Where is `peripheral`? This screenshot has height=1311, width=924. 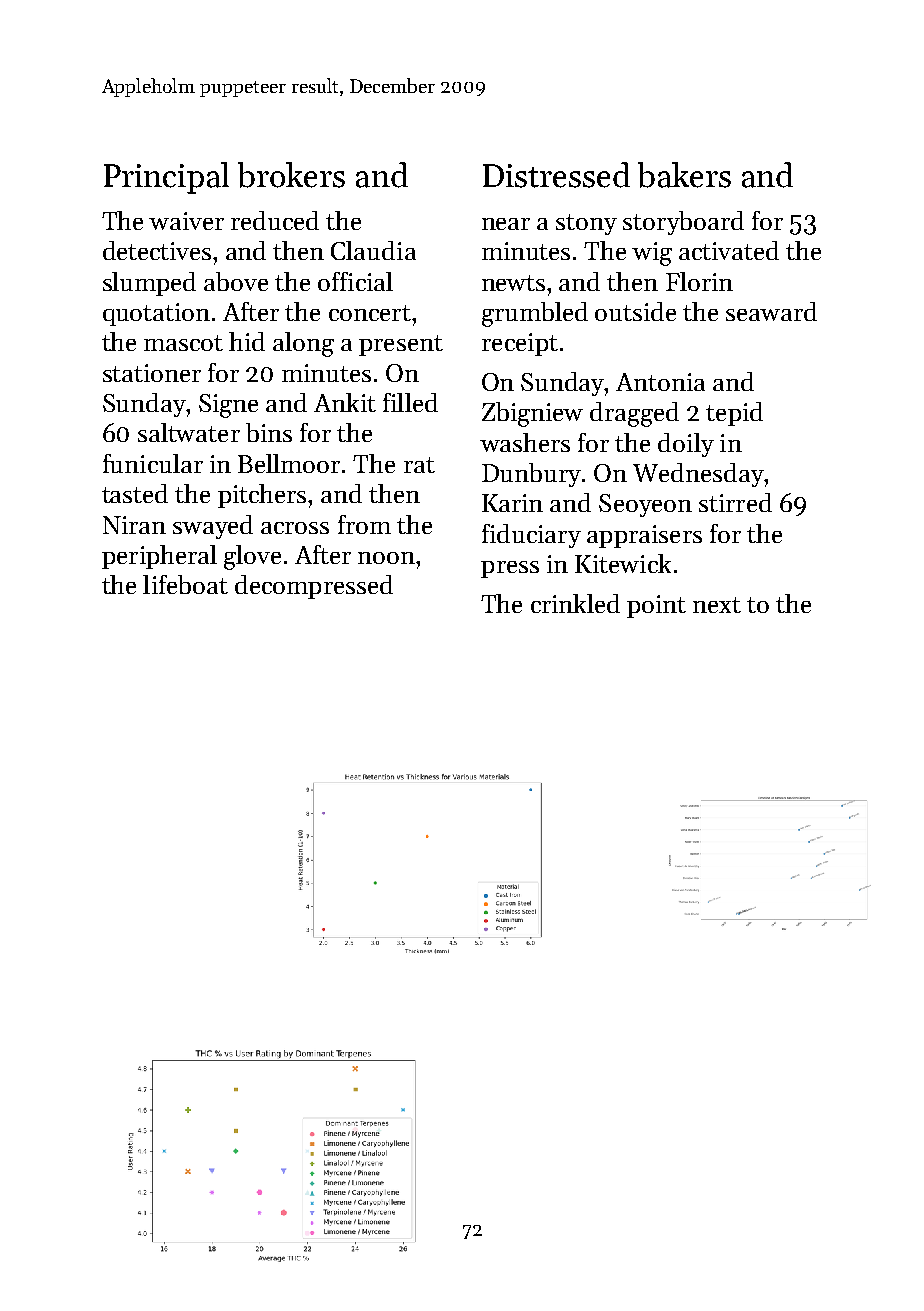 peripheral is located at coordinates (159, 557).
